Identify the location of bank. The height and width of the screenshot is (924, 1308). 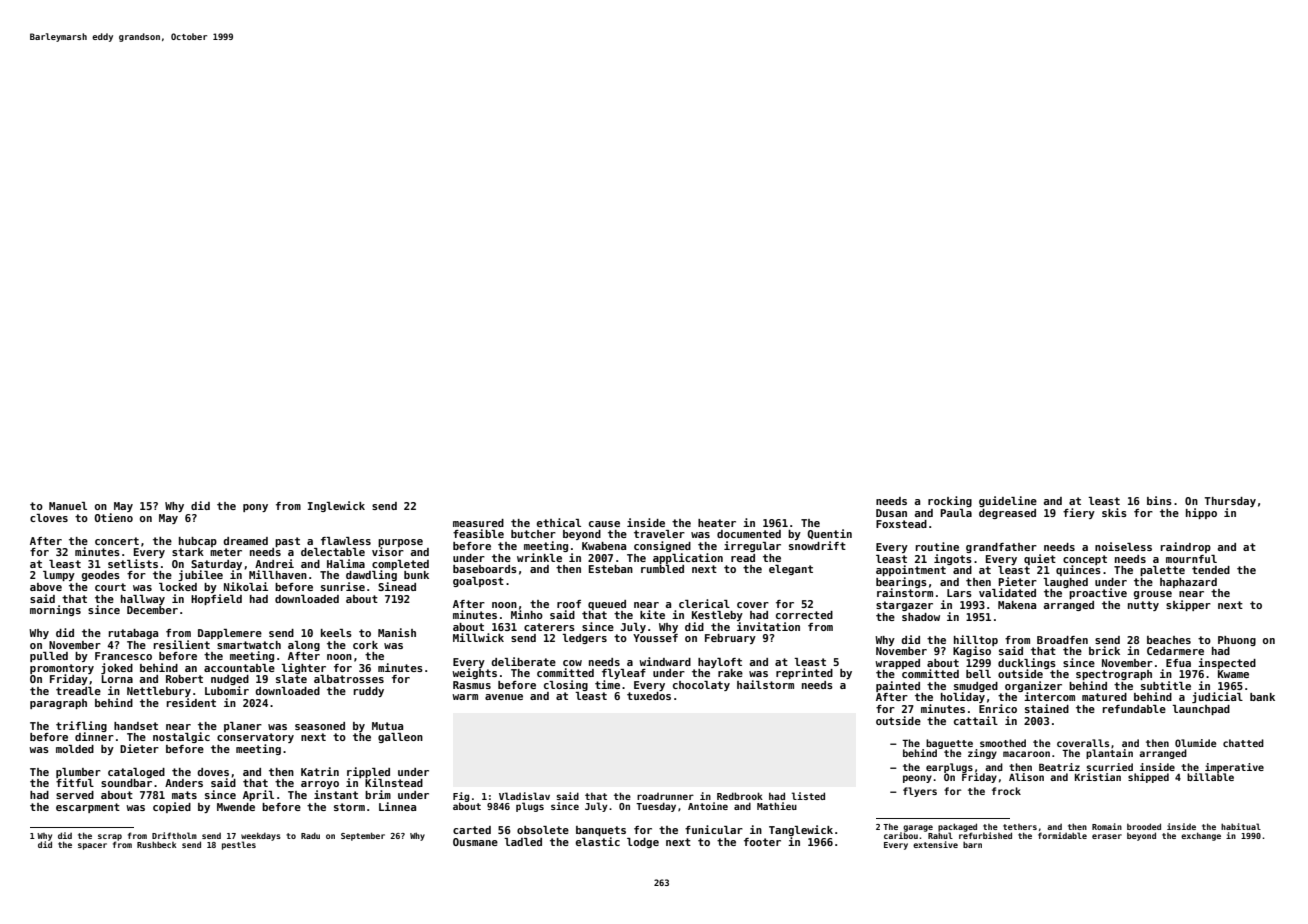
(1262, 697).
